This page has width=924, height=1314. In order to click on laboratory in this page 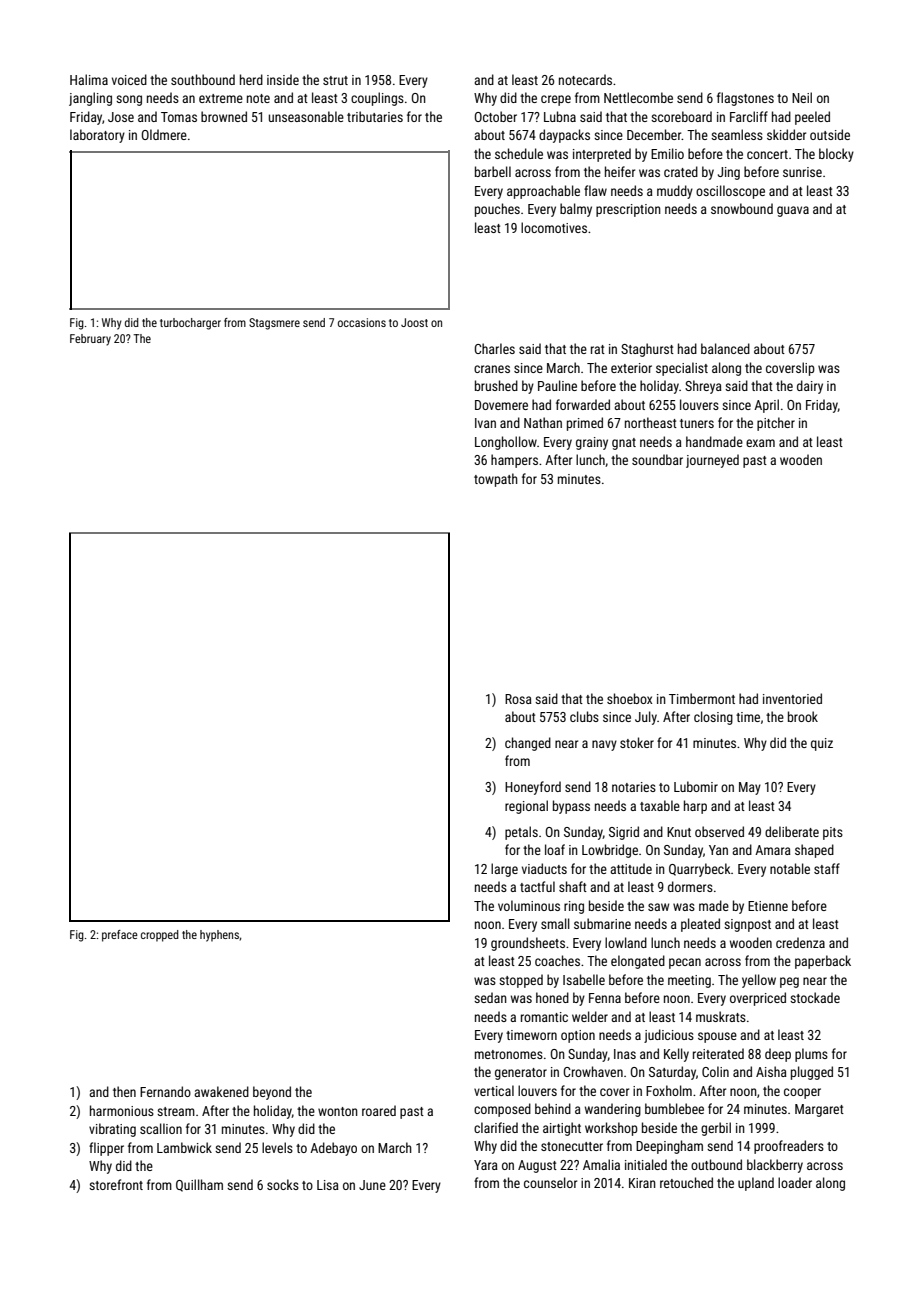, I will do `click(97, 136)`.
